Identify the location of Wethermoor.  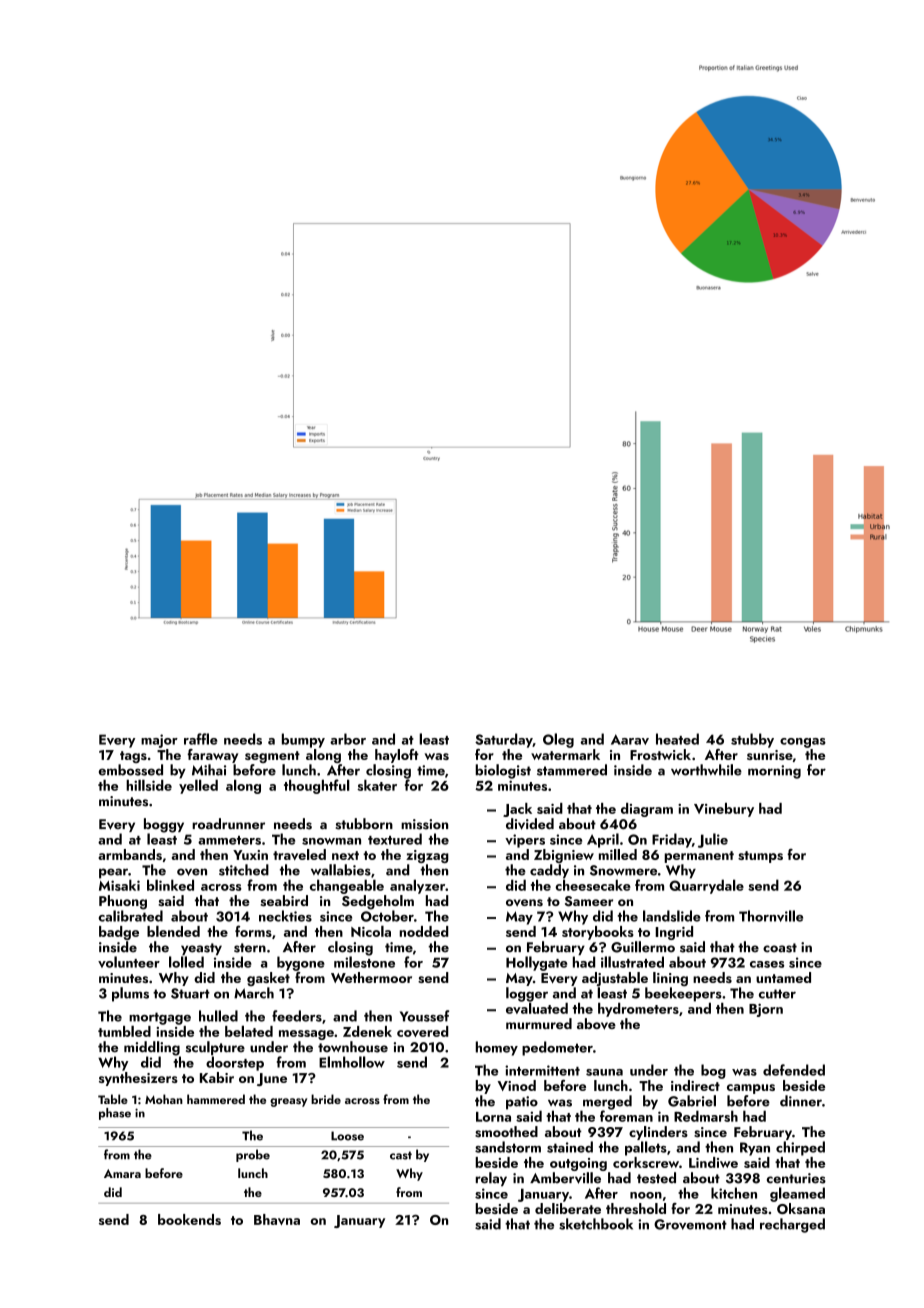
(371, 977).
